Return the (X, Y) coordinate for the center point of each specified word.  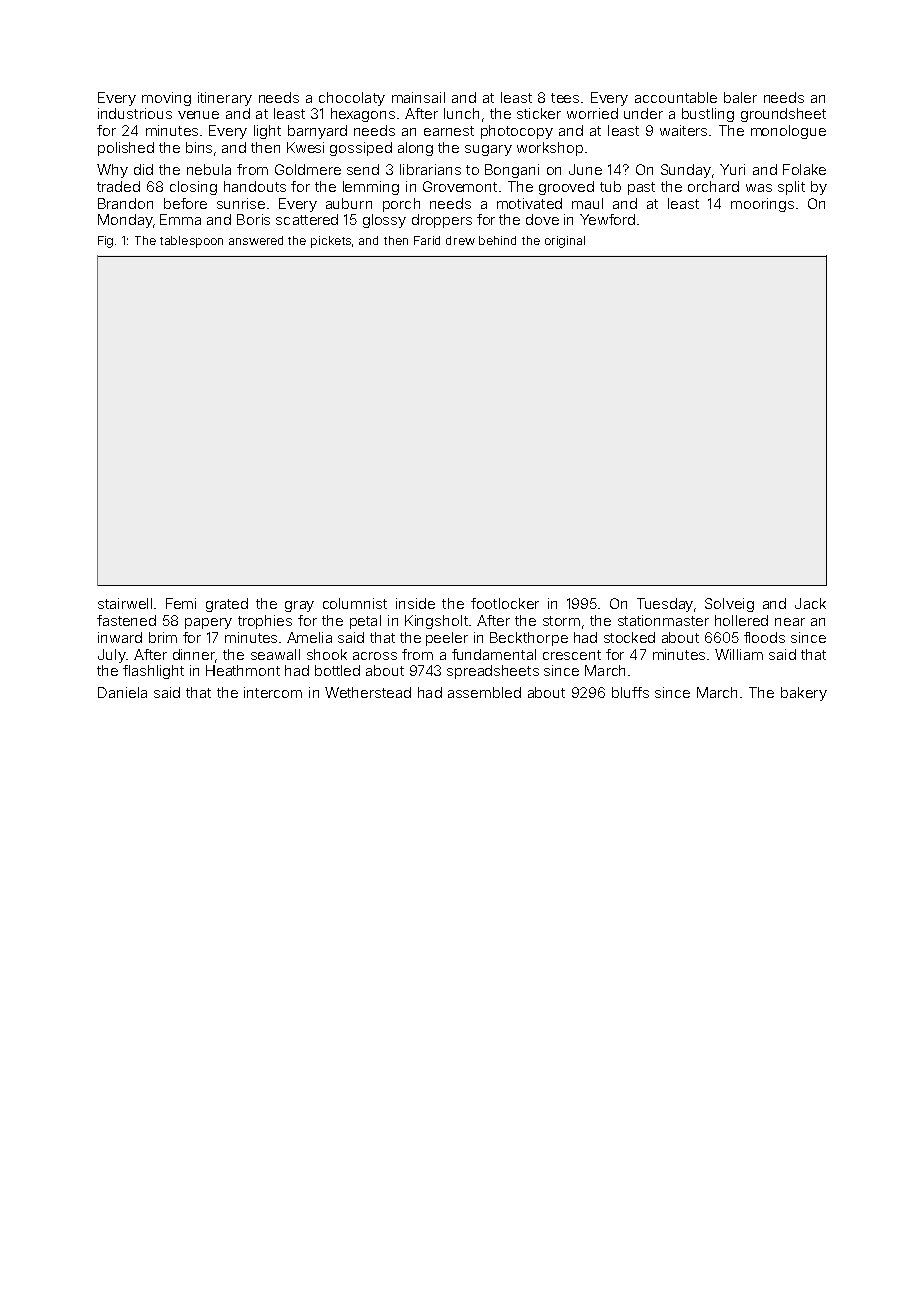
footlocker (505, 603)
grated (227, 605)
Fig (105, 242)
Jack (810, 603)
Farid (427, 240)
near (790, 622)
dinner (194, 654)
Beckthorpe (529, 639)
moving (166, 99)
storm (561, 621)
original (565, 242)
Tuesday (665, 605)
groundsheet (783, 115)
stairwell (125, 603)
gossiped (361, 149)
